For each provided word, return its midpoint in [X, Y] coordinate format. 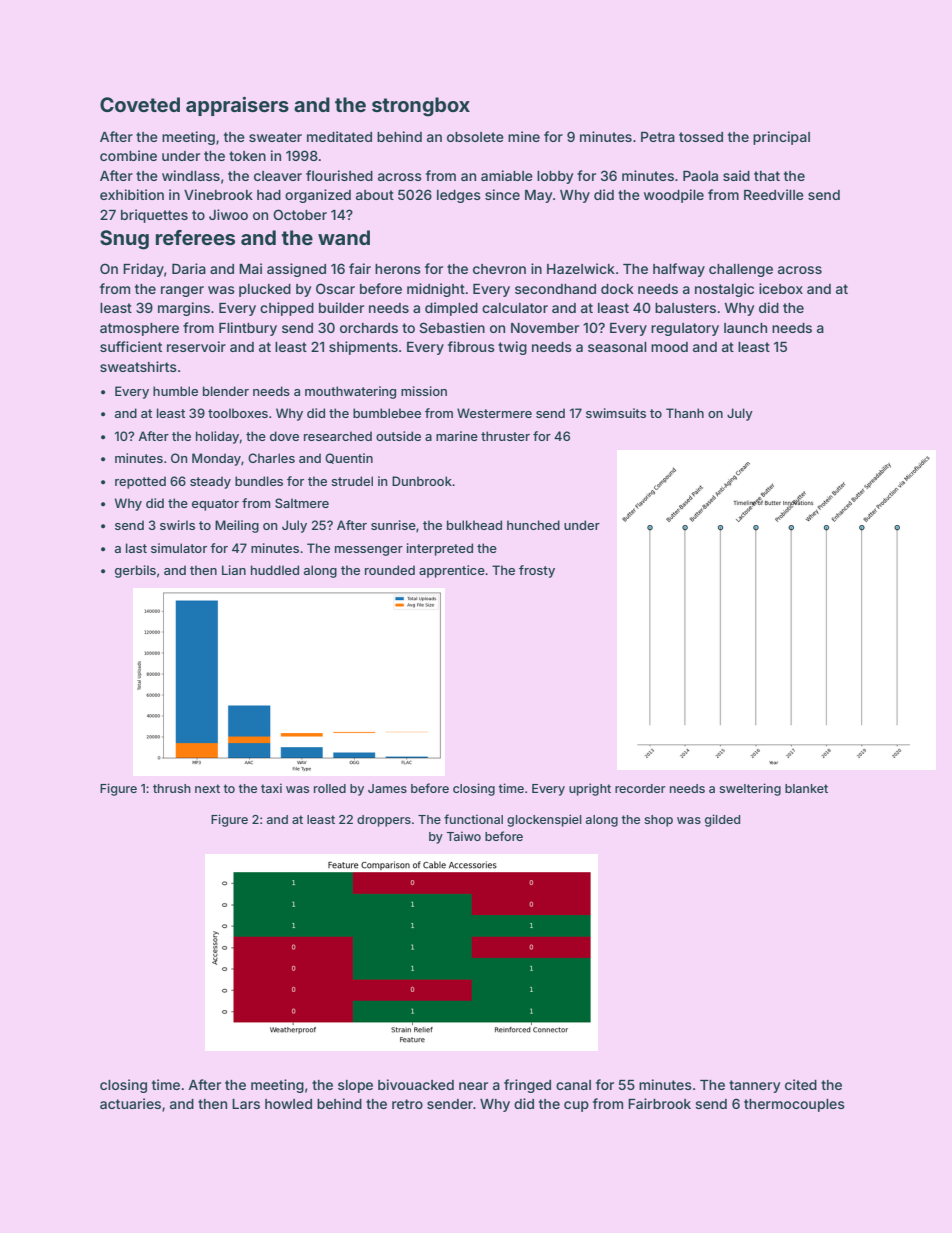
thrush [172, 788]
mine [524, 136]
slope [355, 1086]
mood [669, 347]
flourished [339, 175]
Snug [124, 240]
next [207, 788]
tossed [701, 137]
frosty [537, 571]
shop [658, 821]
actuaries [130, 1103]
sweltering [750, 789]
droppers [384, 821]
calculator [515, 308]
